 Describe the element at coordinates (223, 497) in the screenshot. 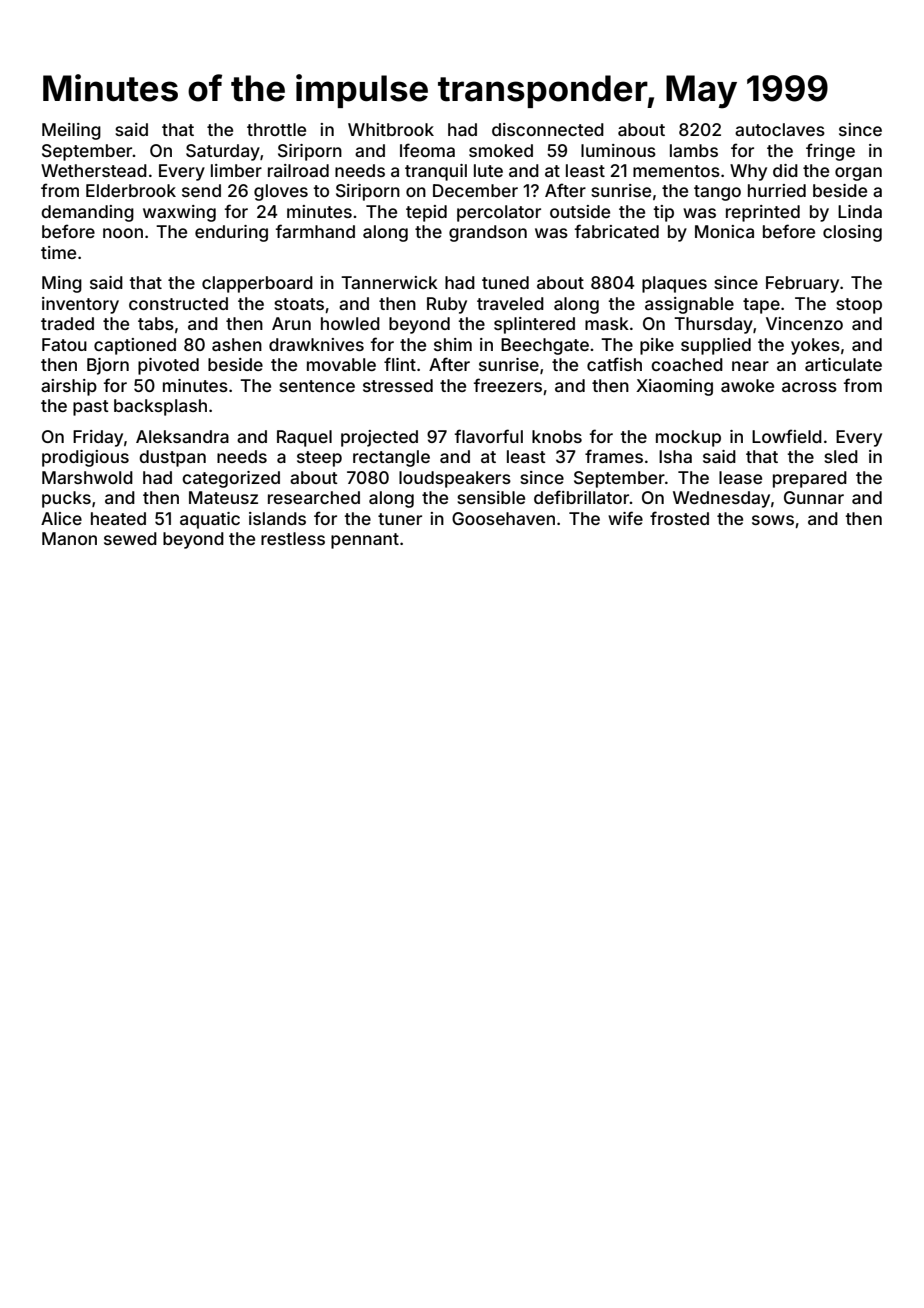

I see `Mateusz` at that location.
